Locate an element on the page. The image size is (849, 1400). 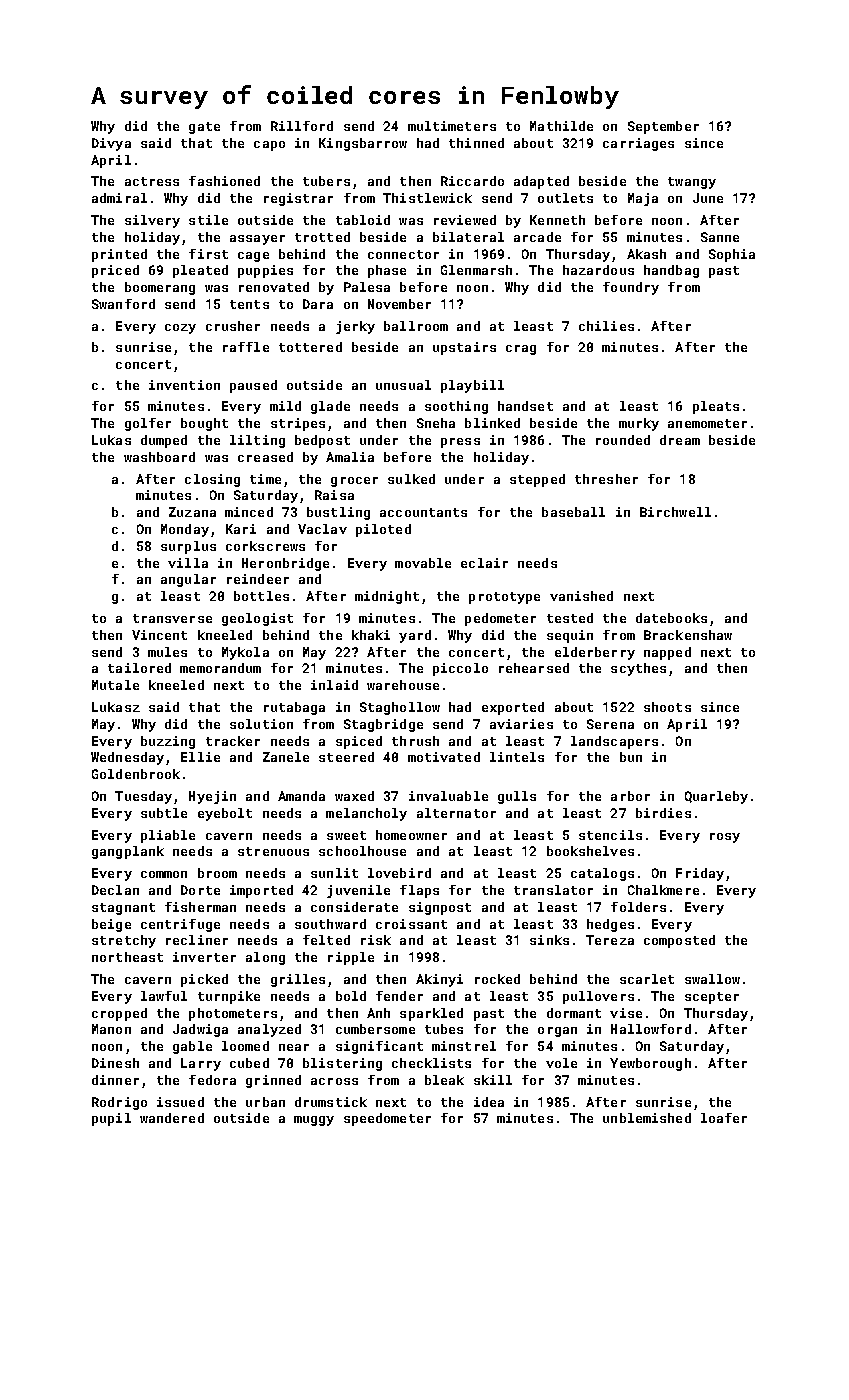
pupil is located at coordinates (111, 1119).
